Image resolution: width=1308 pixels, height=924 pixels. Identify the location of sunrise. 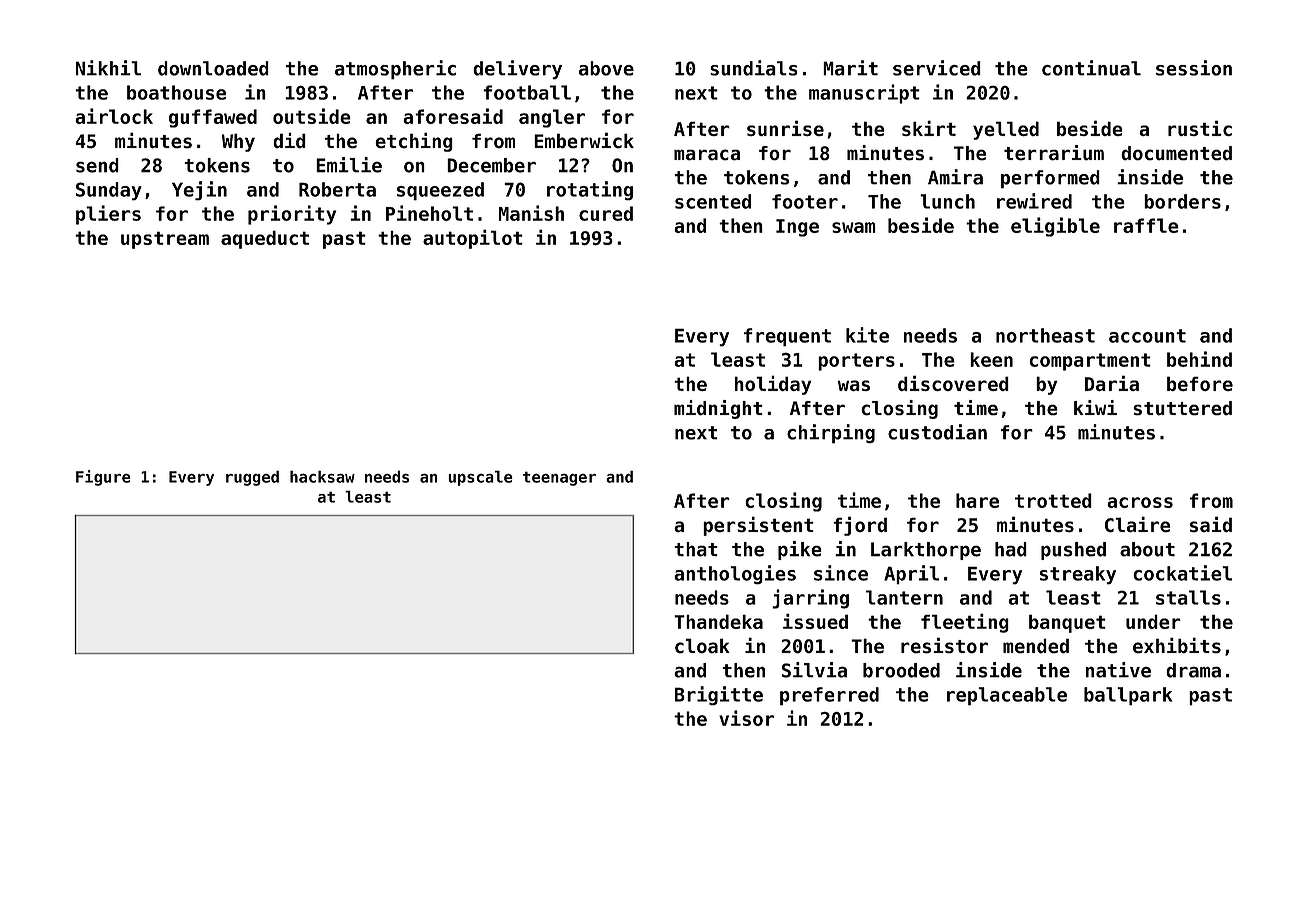
(785, 128).
